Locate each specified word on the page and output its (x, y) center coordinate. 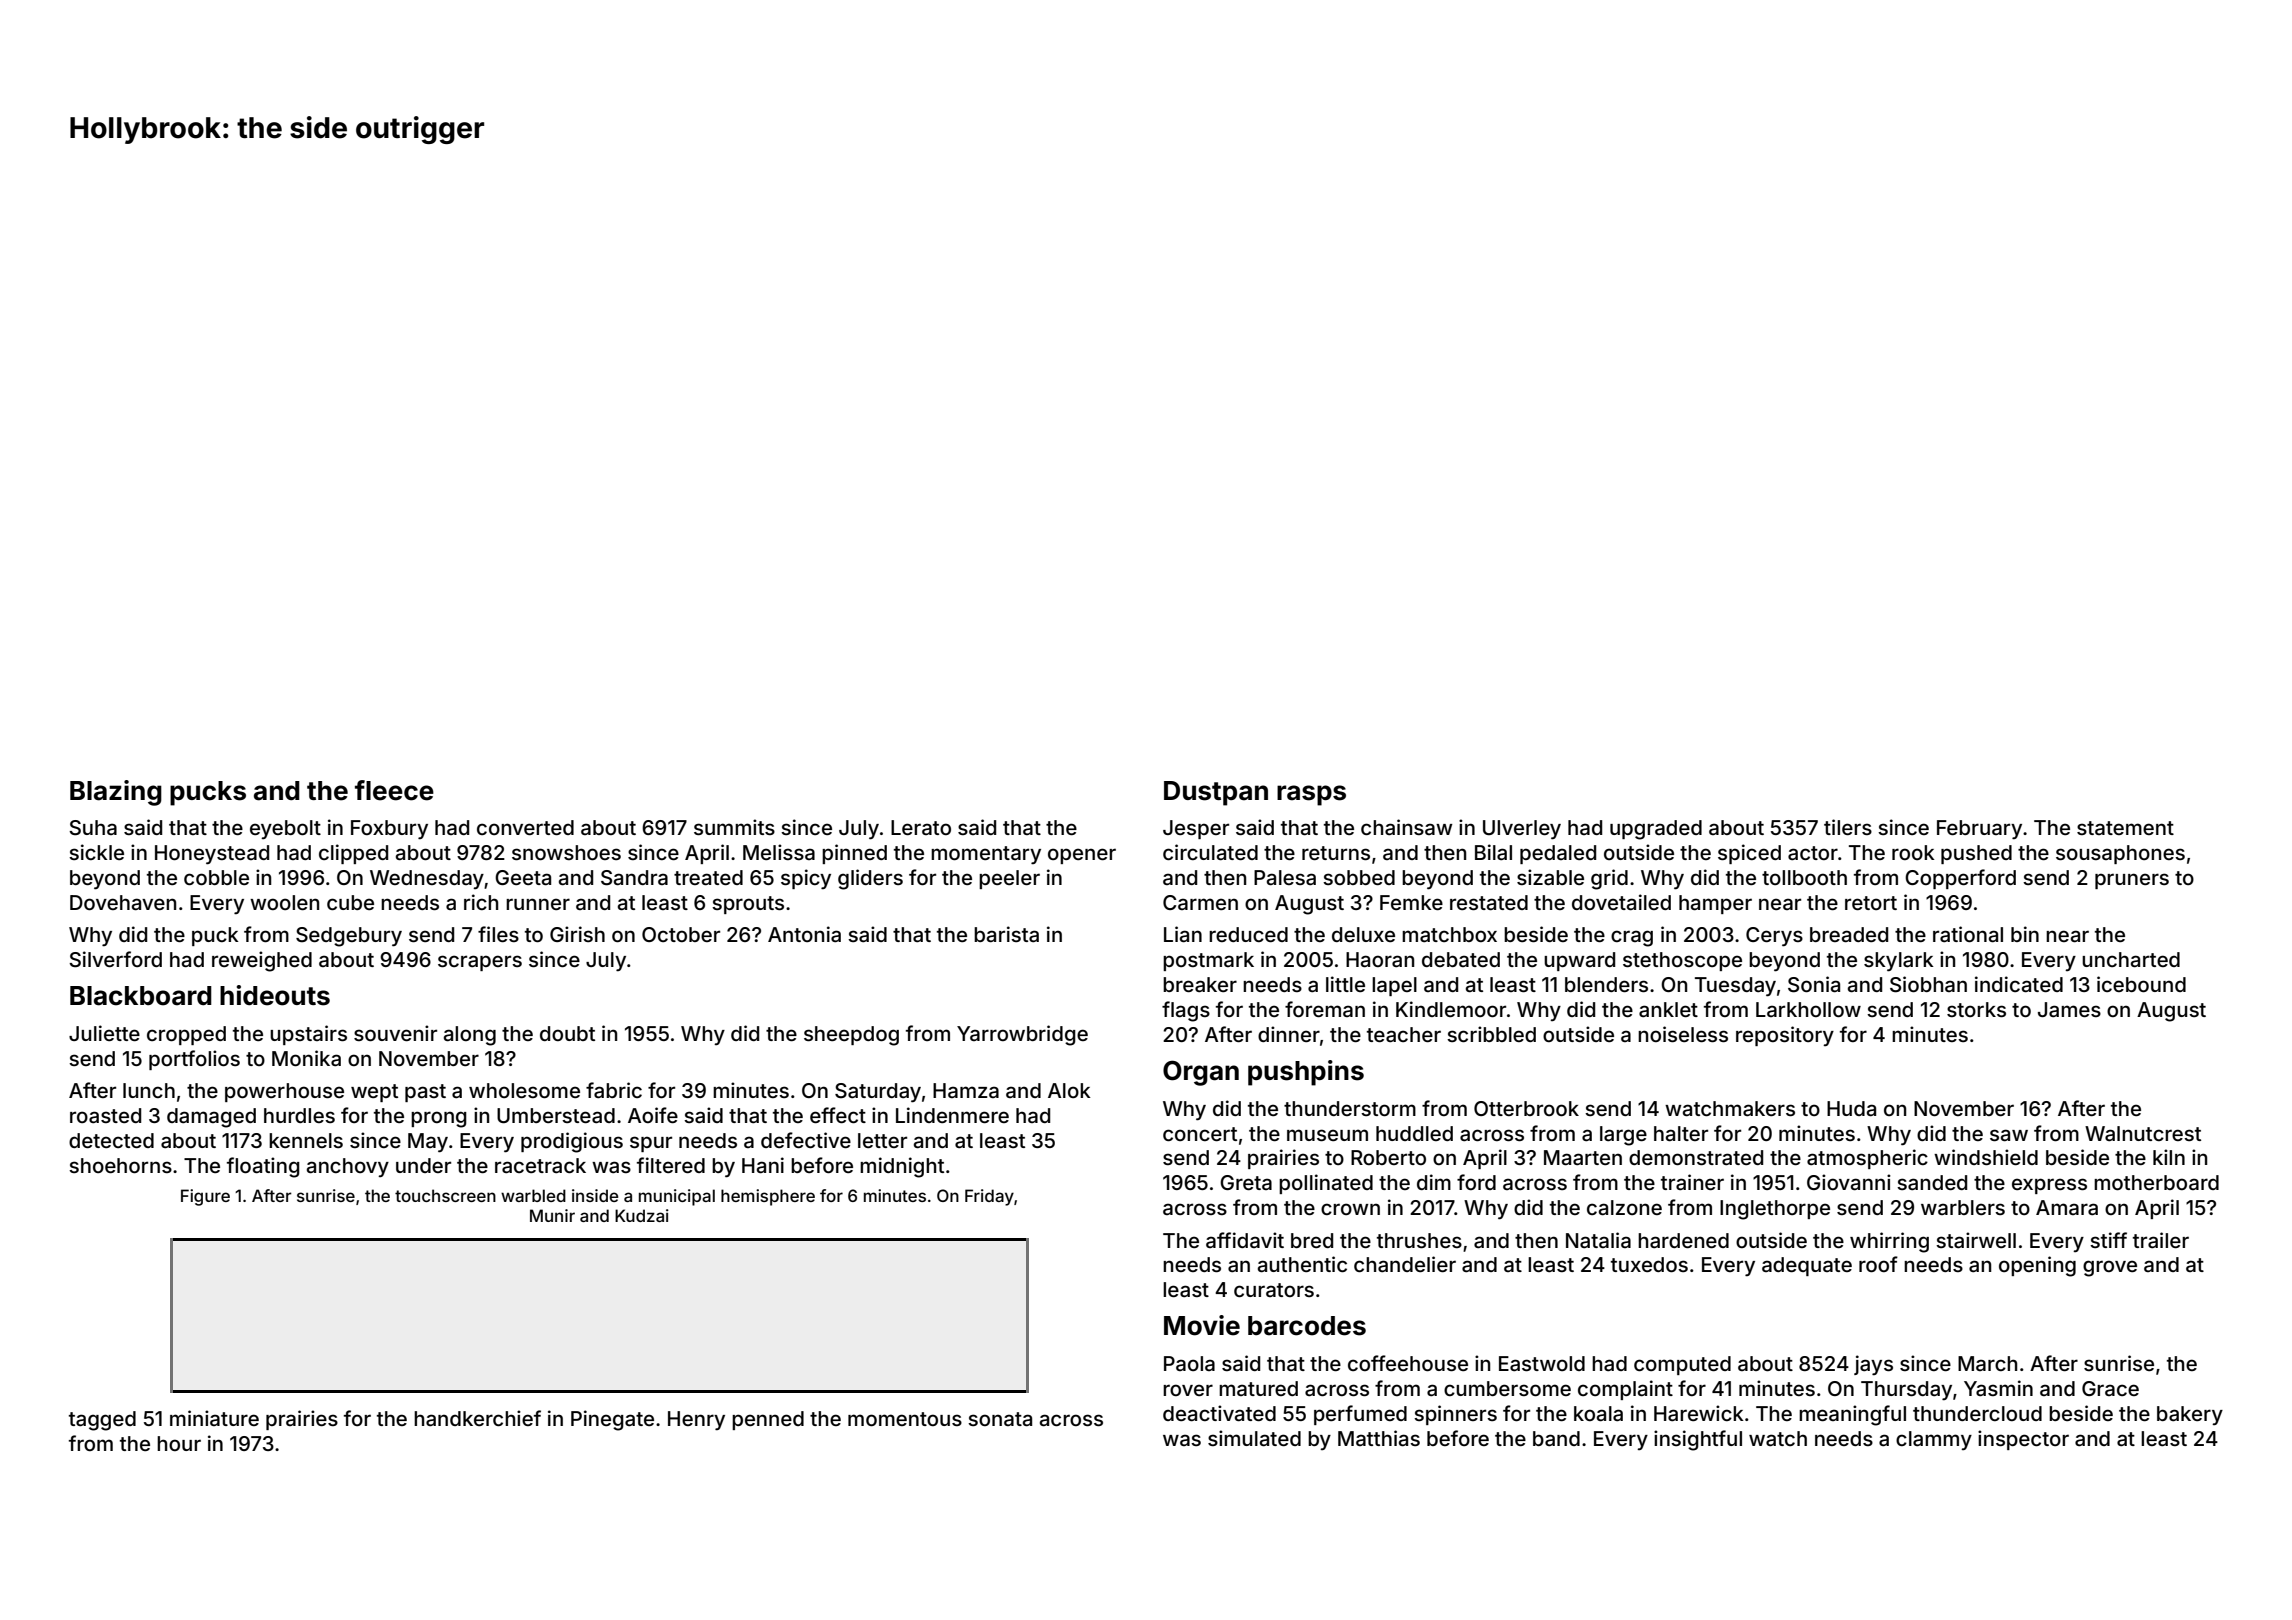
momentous (905, 1419)
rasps (1311, 795)
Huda (1851, 1108)
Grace (2110, 1388)
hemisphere (768, 1197)
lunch (149, 1090)
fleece (394, 790)
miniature (214, 1418)
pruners (2132, 881)
